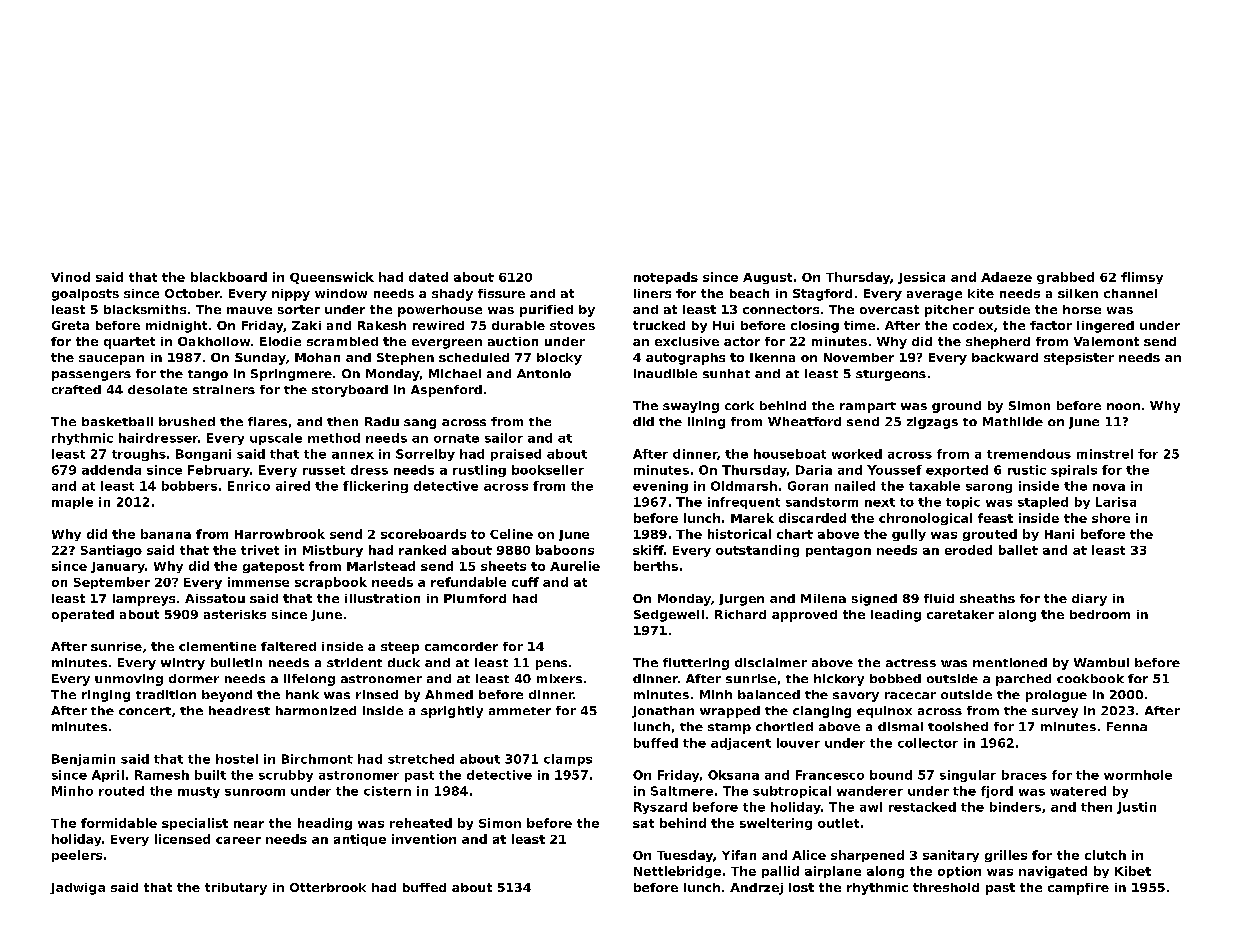 Image resolution: width=1233 pixels, height=952 pixels. I want to click on dated, so click(428, 277).
